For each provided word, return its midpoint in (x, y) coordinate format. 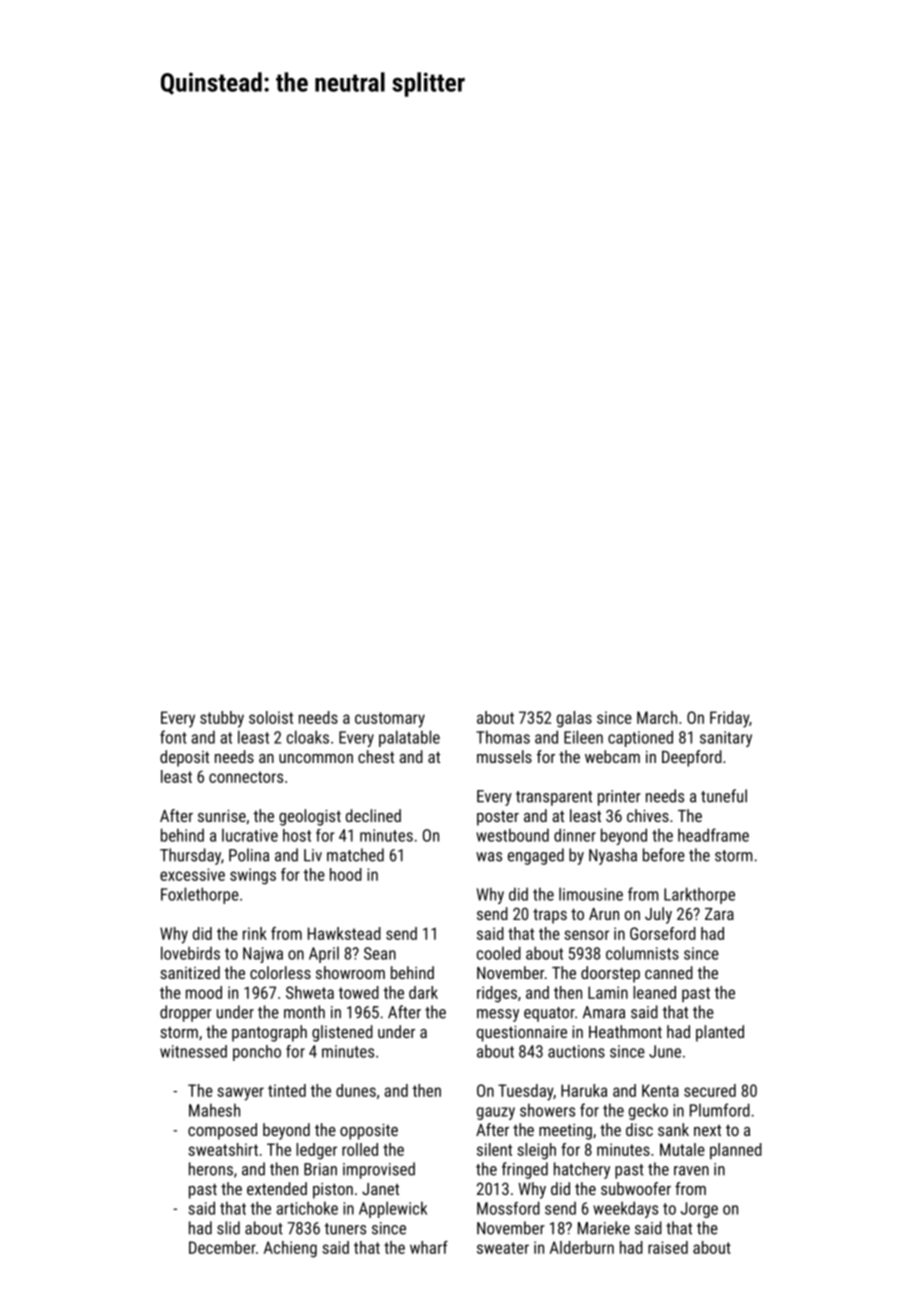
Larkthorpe (699, 895)
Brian (320, 1169)
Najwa (263, 955)
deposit (184, 758)
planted (720, 1033)
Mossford (508, 1208)
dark (423, 992)
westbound (512, 835)
